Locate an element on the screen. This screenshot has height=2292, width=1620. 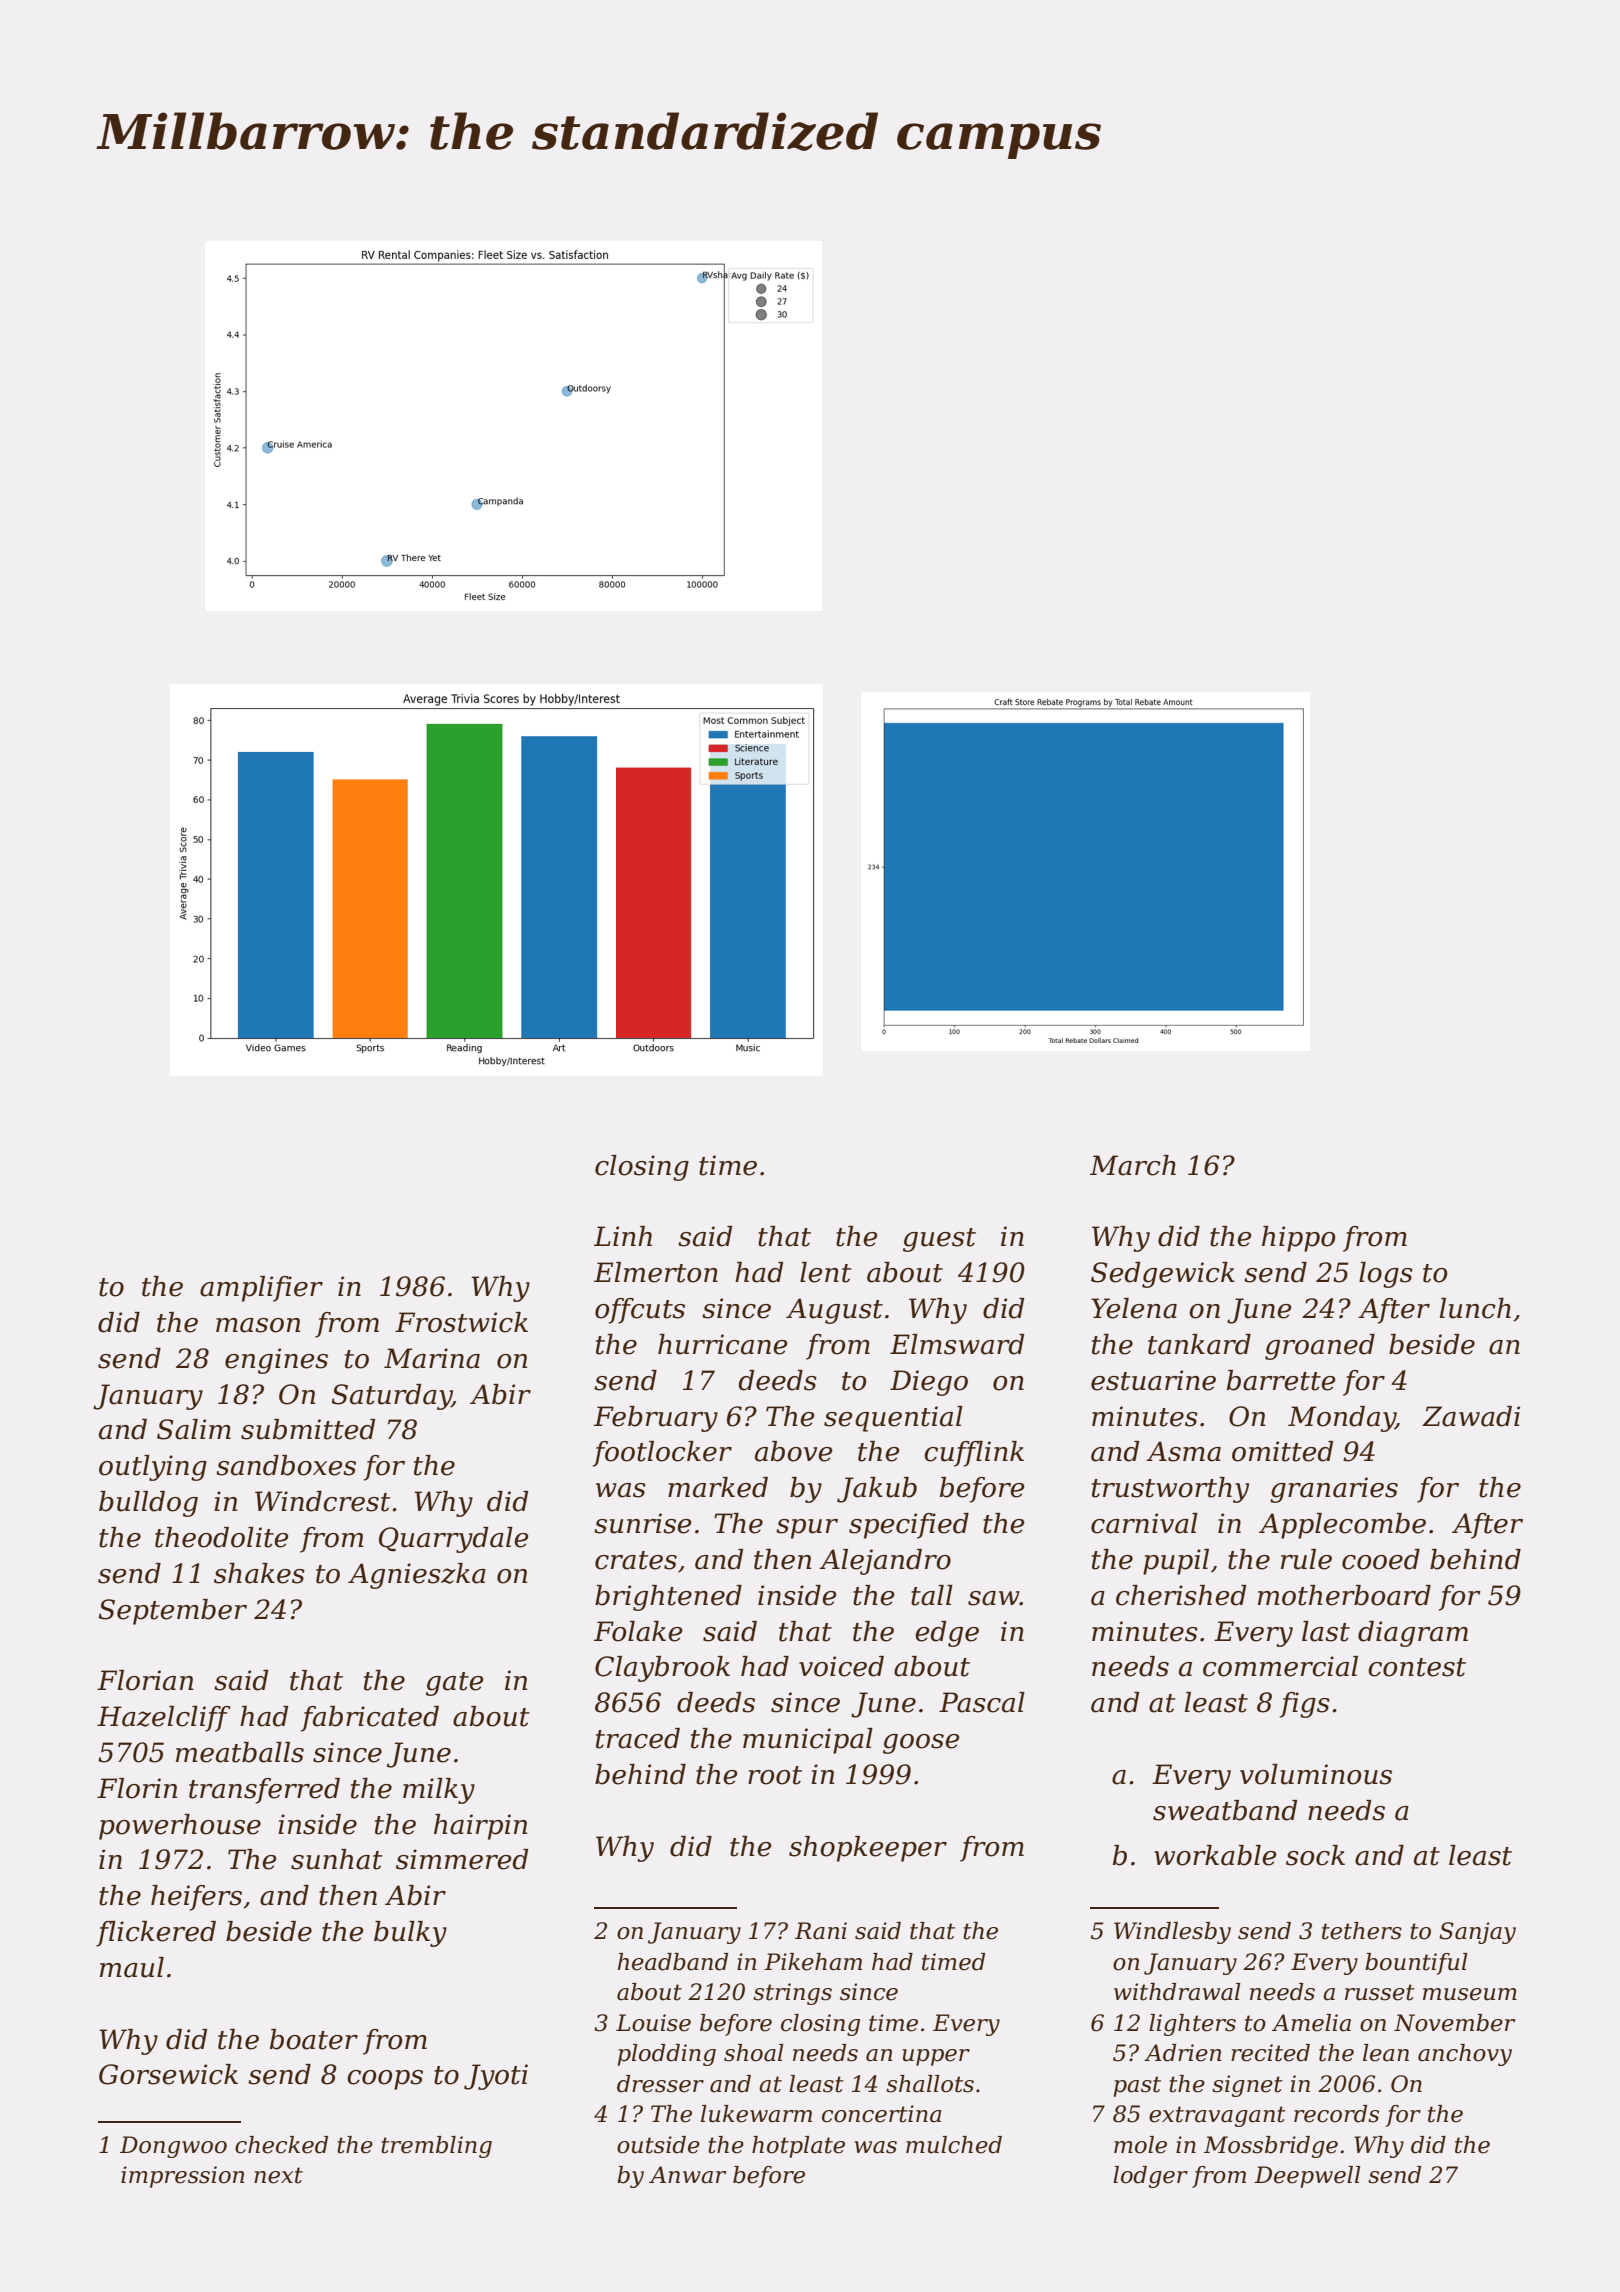
mulched is located at coordinates (954, 2145).
